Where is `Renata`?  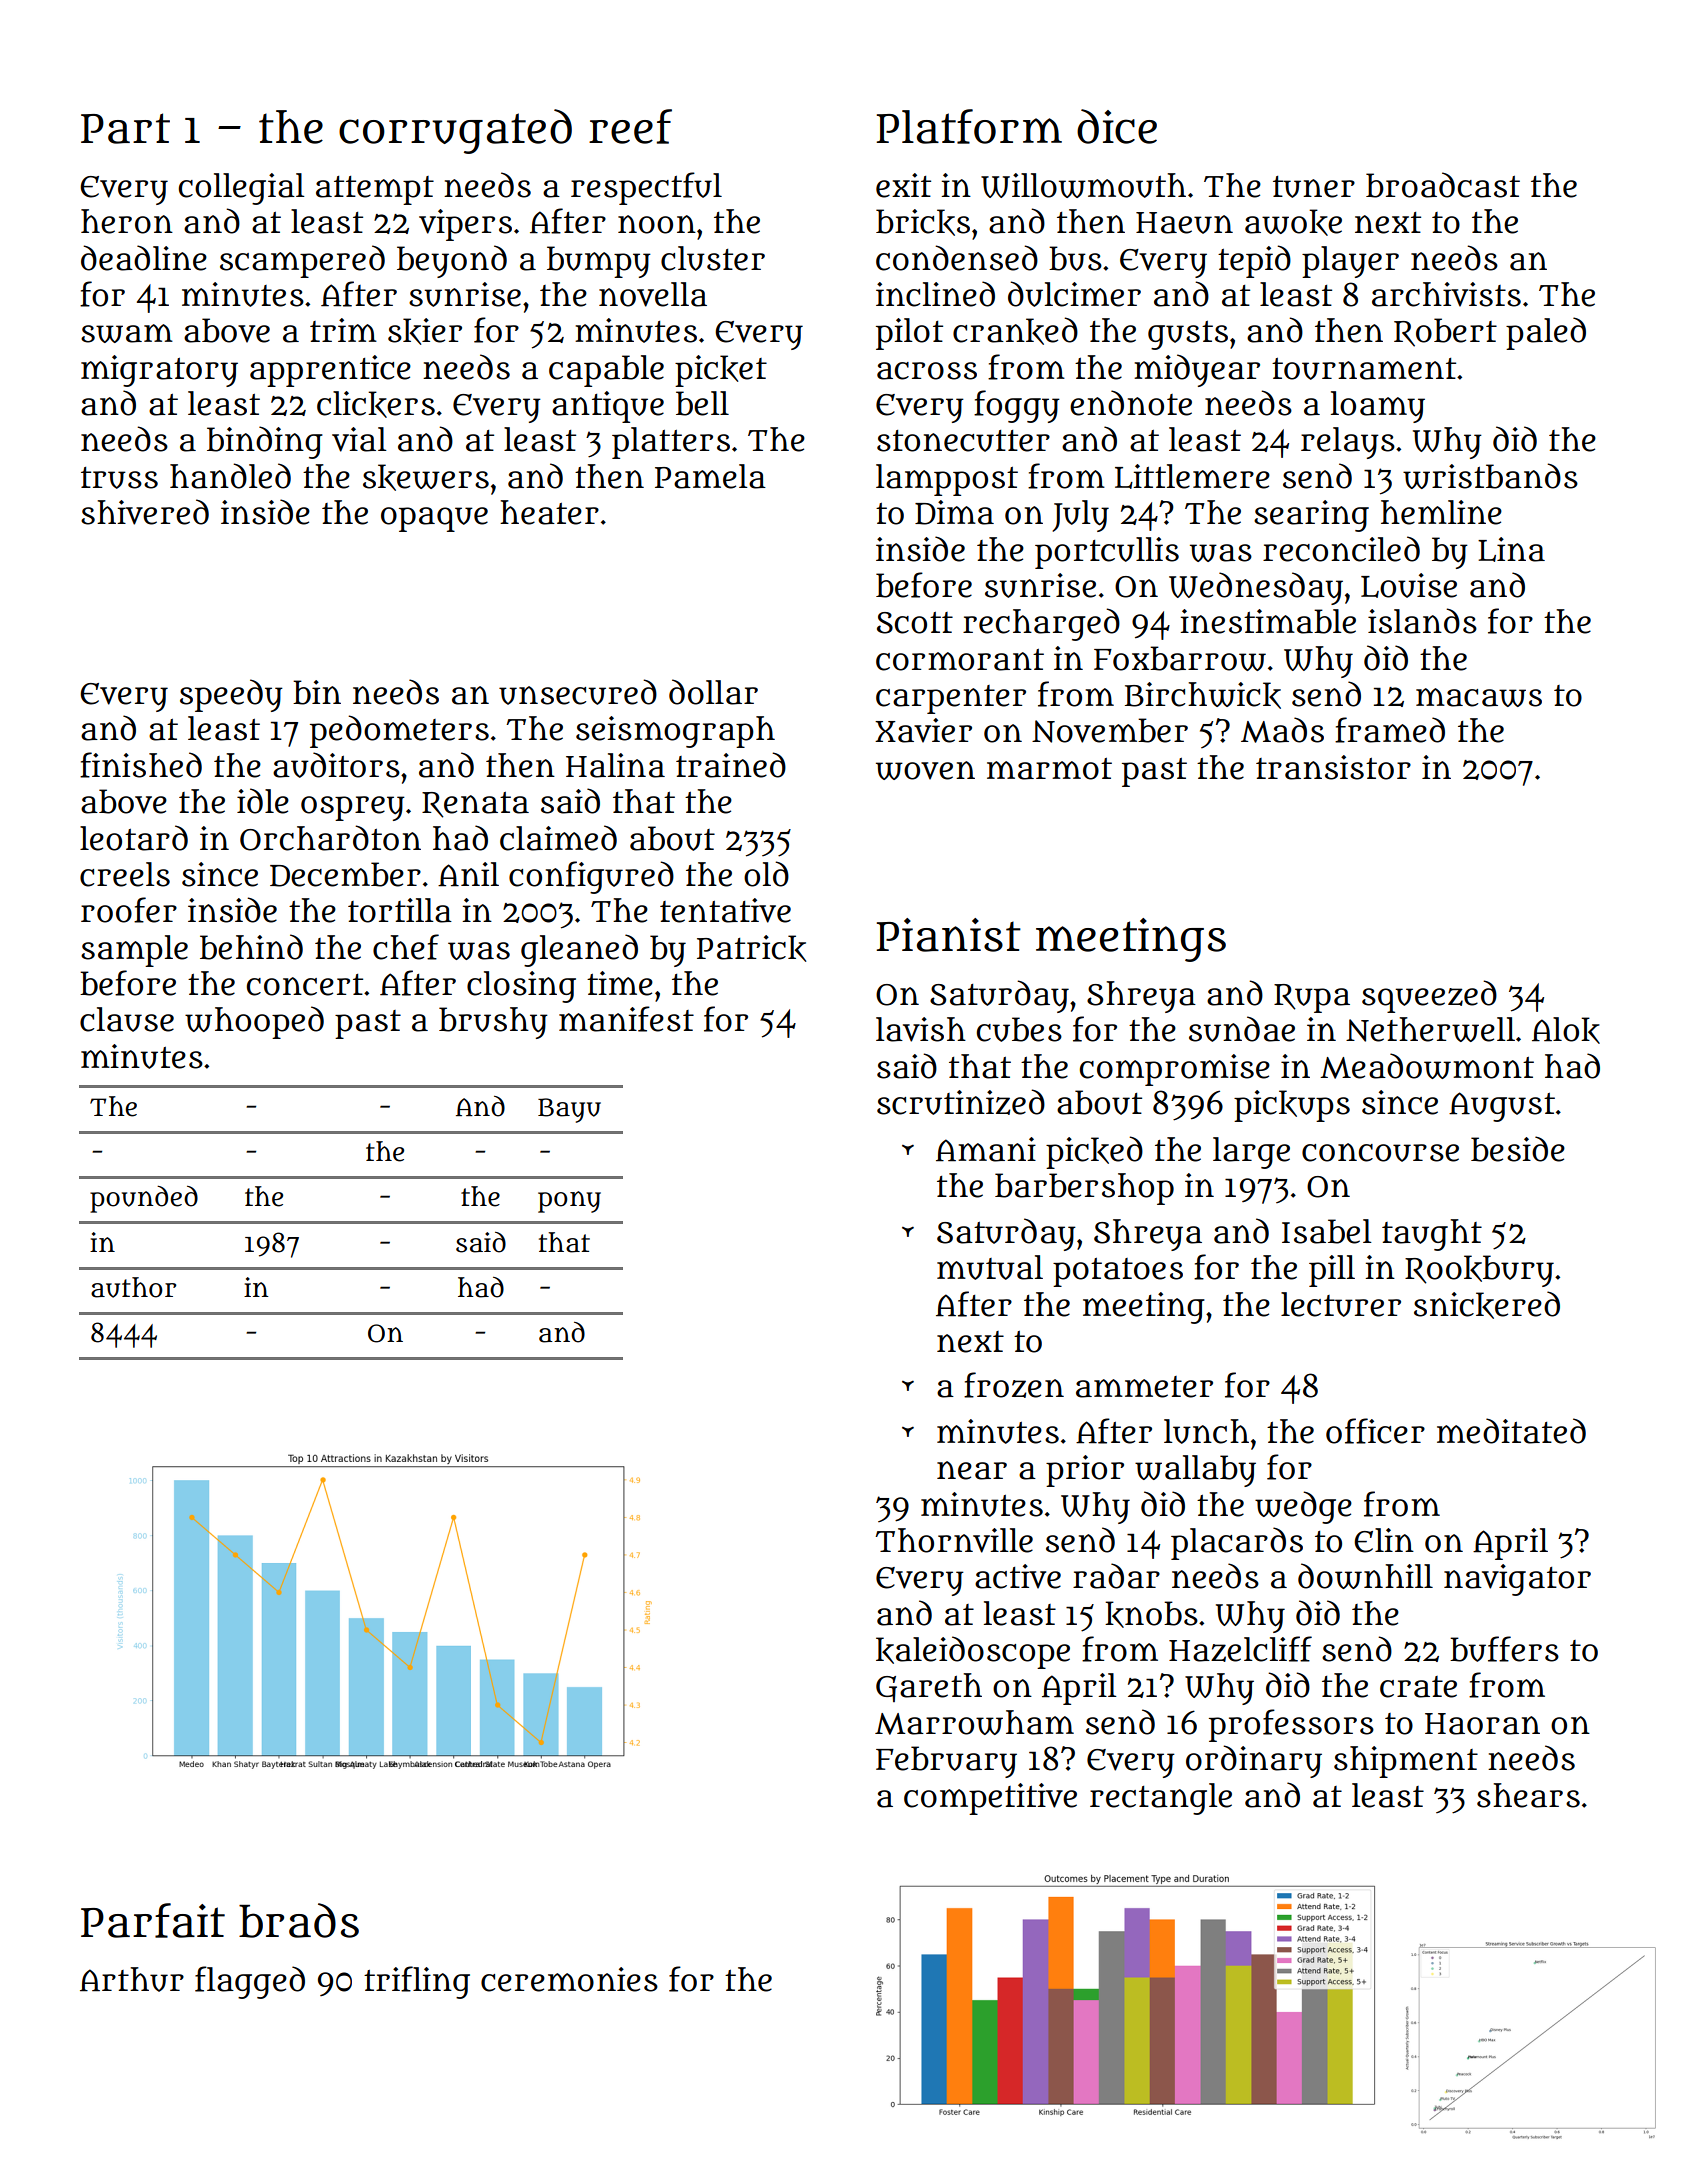 Renata is located at coordinates (475, 805).
